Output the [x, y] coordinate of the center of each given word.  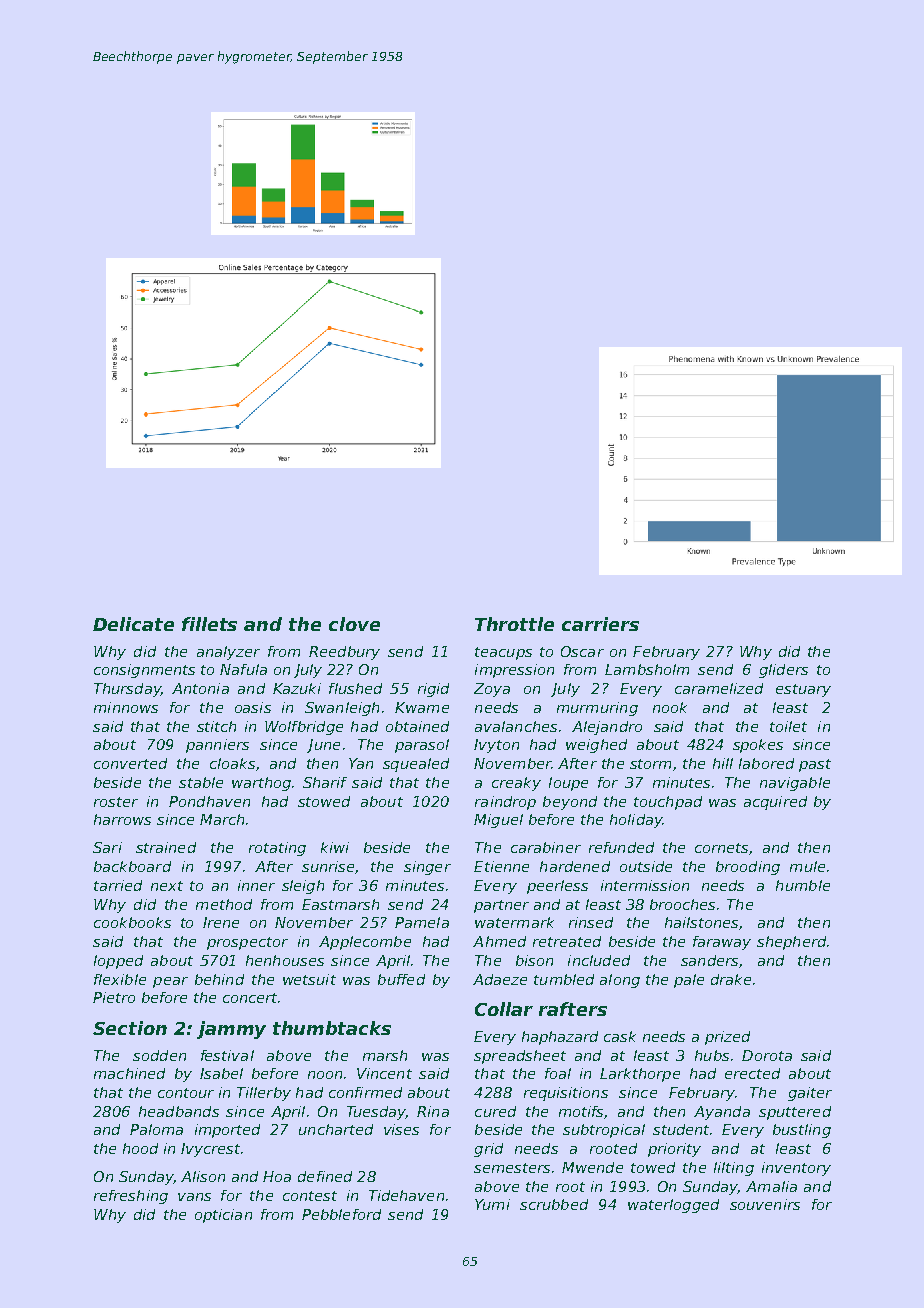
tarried [118, 885]
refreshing [131, 1197]
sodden [159, 1055]
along [620, 981]
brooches [682, 904]
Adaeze [500, 979]
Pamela [422, 922]
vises [401, 1129]
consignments [144, 671]
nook [670, 707]
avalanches [516, 726]
